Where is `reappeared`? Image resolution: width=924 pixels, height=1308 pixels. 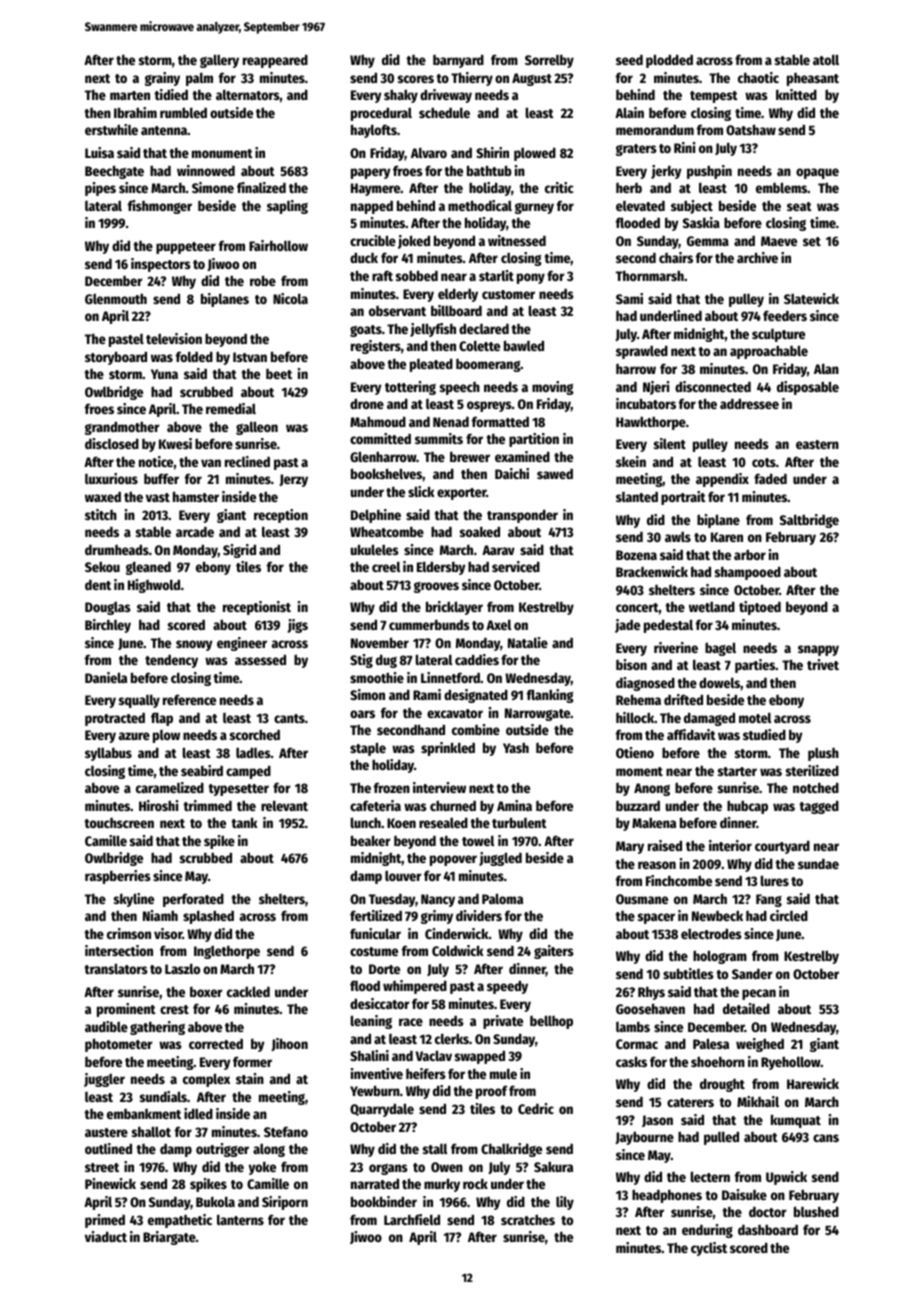 reappeared is located at coordinates (275, 61).
